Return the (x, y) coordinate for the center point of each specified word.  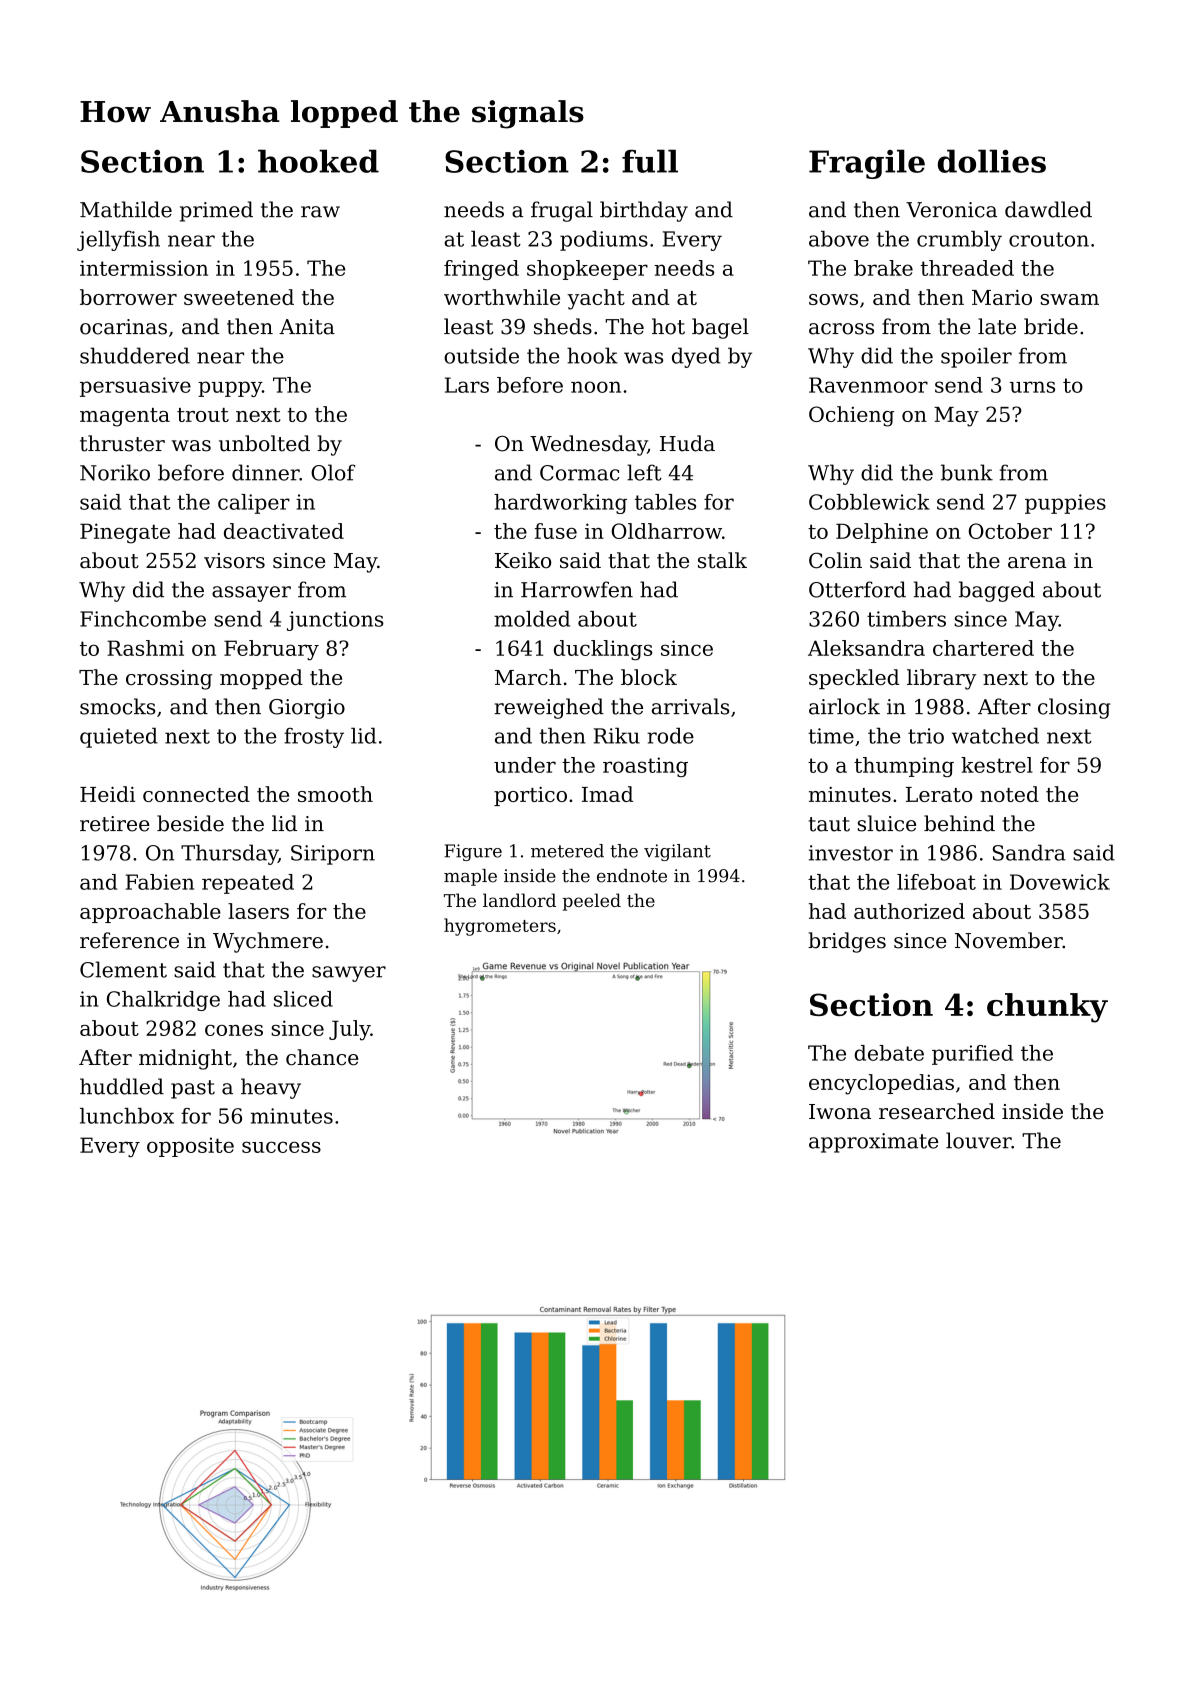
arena (1037, 563)
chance (322, 1057)
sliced (303, 999)
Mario (1002, 297)
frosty (314, 738)
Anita (307, 327)
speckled (854, 679)
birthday (644, 211)
